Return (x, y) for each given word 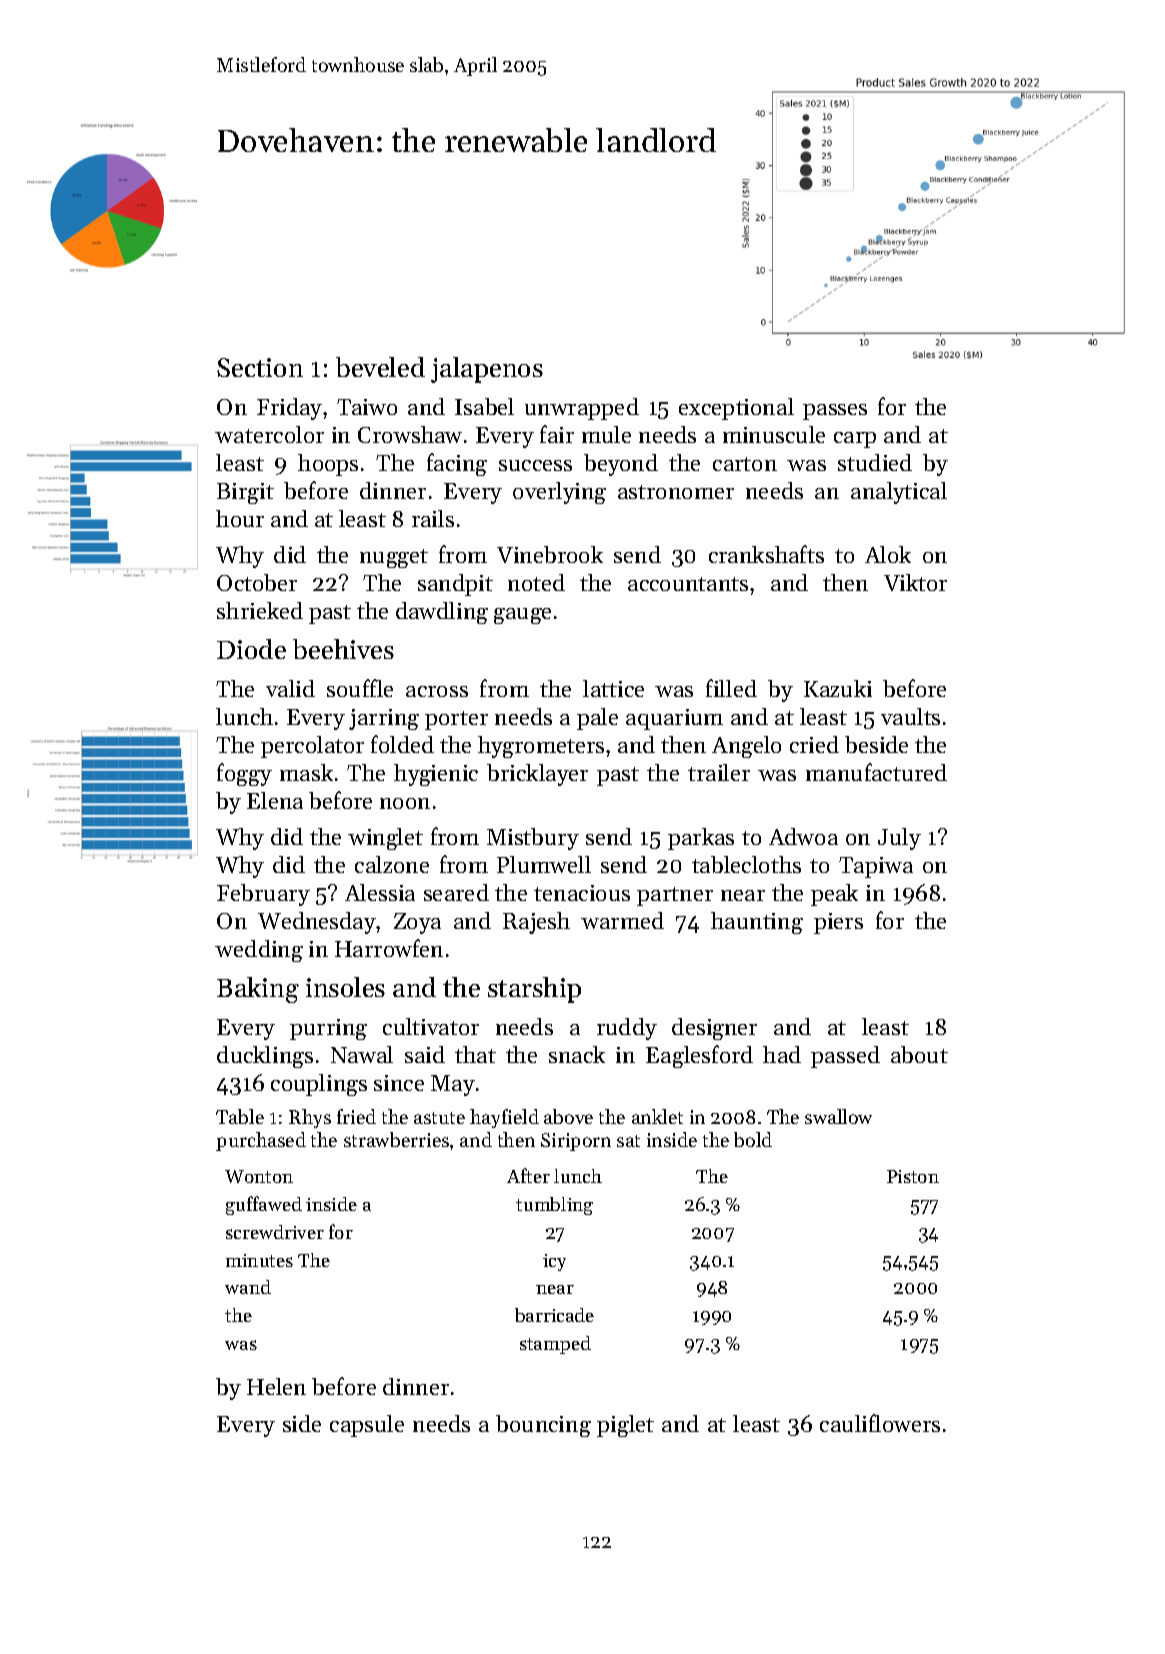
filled (731, 688)
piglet (625, 1426)
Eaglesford (699, 1056)
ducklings (265, 1057)
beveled (380, 367)
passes (835, 412)
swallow (838, 1116)
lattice (613, 688)
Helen (276, 1386)
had (782, 1054)
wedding (259, 951)
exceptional (736, 409)
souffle (360, 688)
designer (714, 1029)
